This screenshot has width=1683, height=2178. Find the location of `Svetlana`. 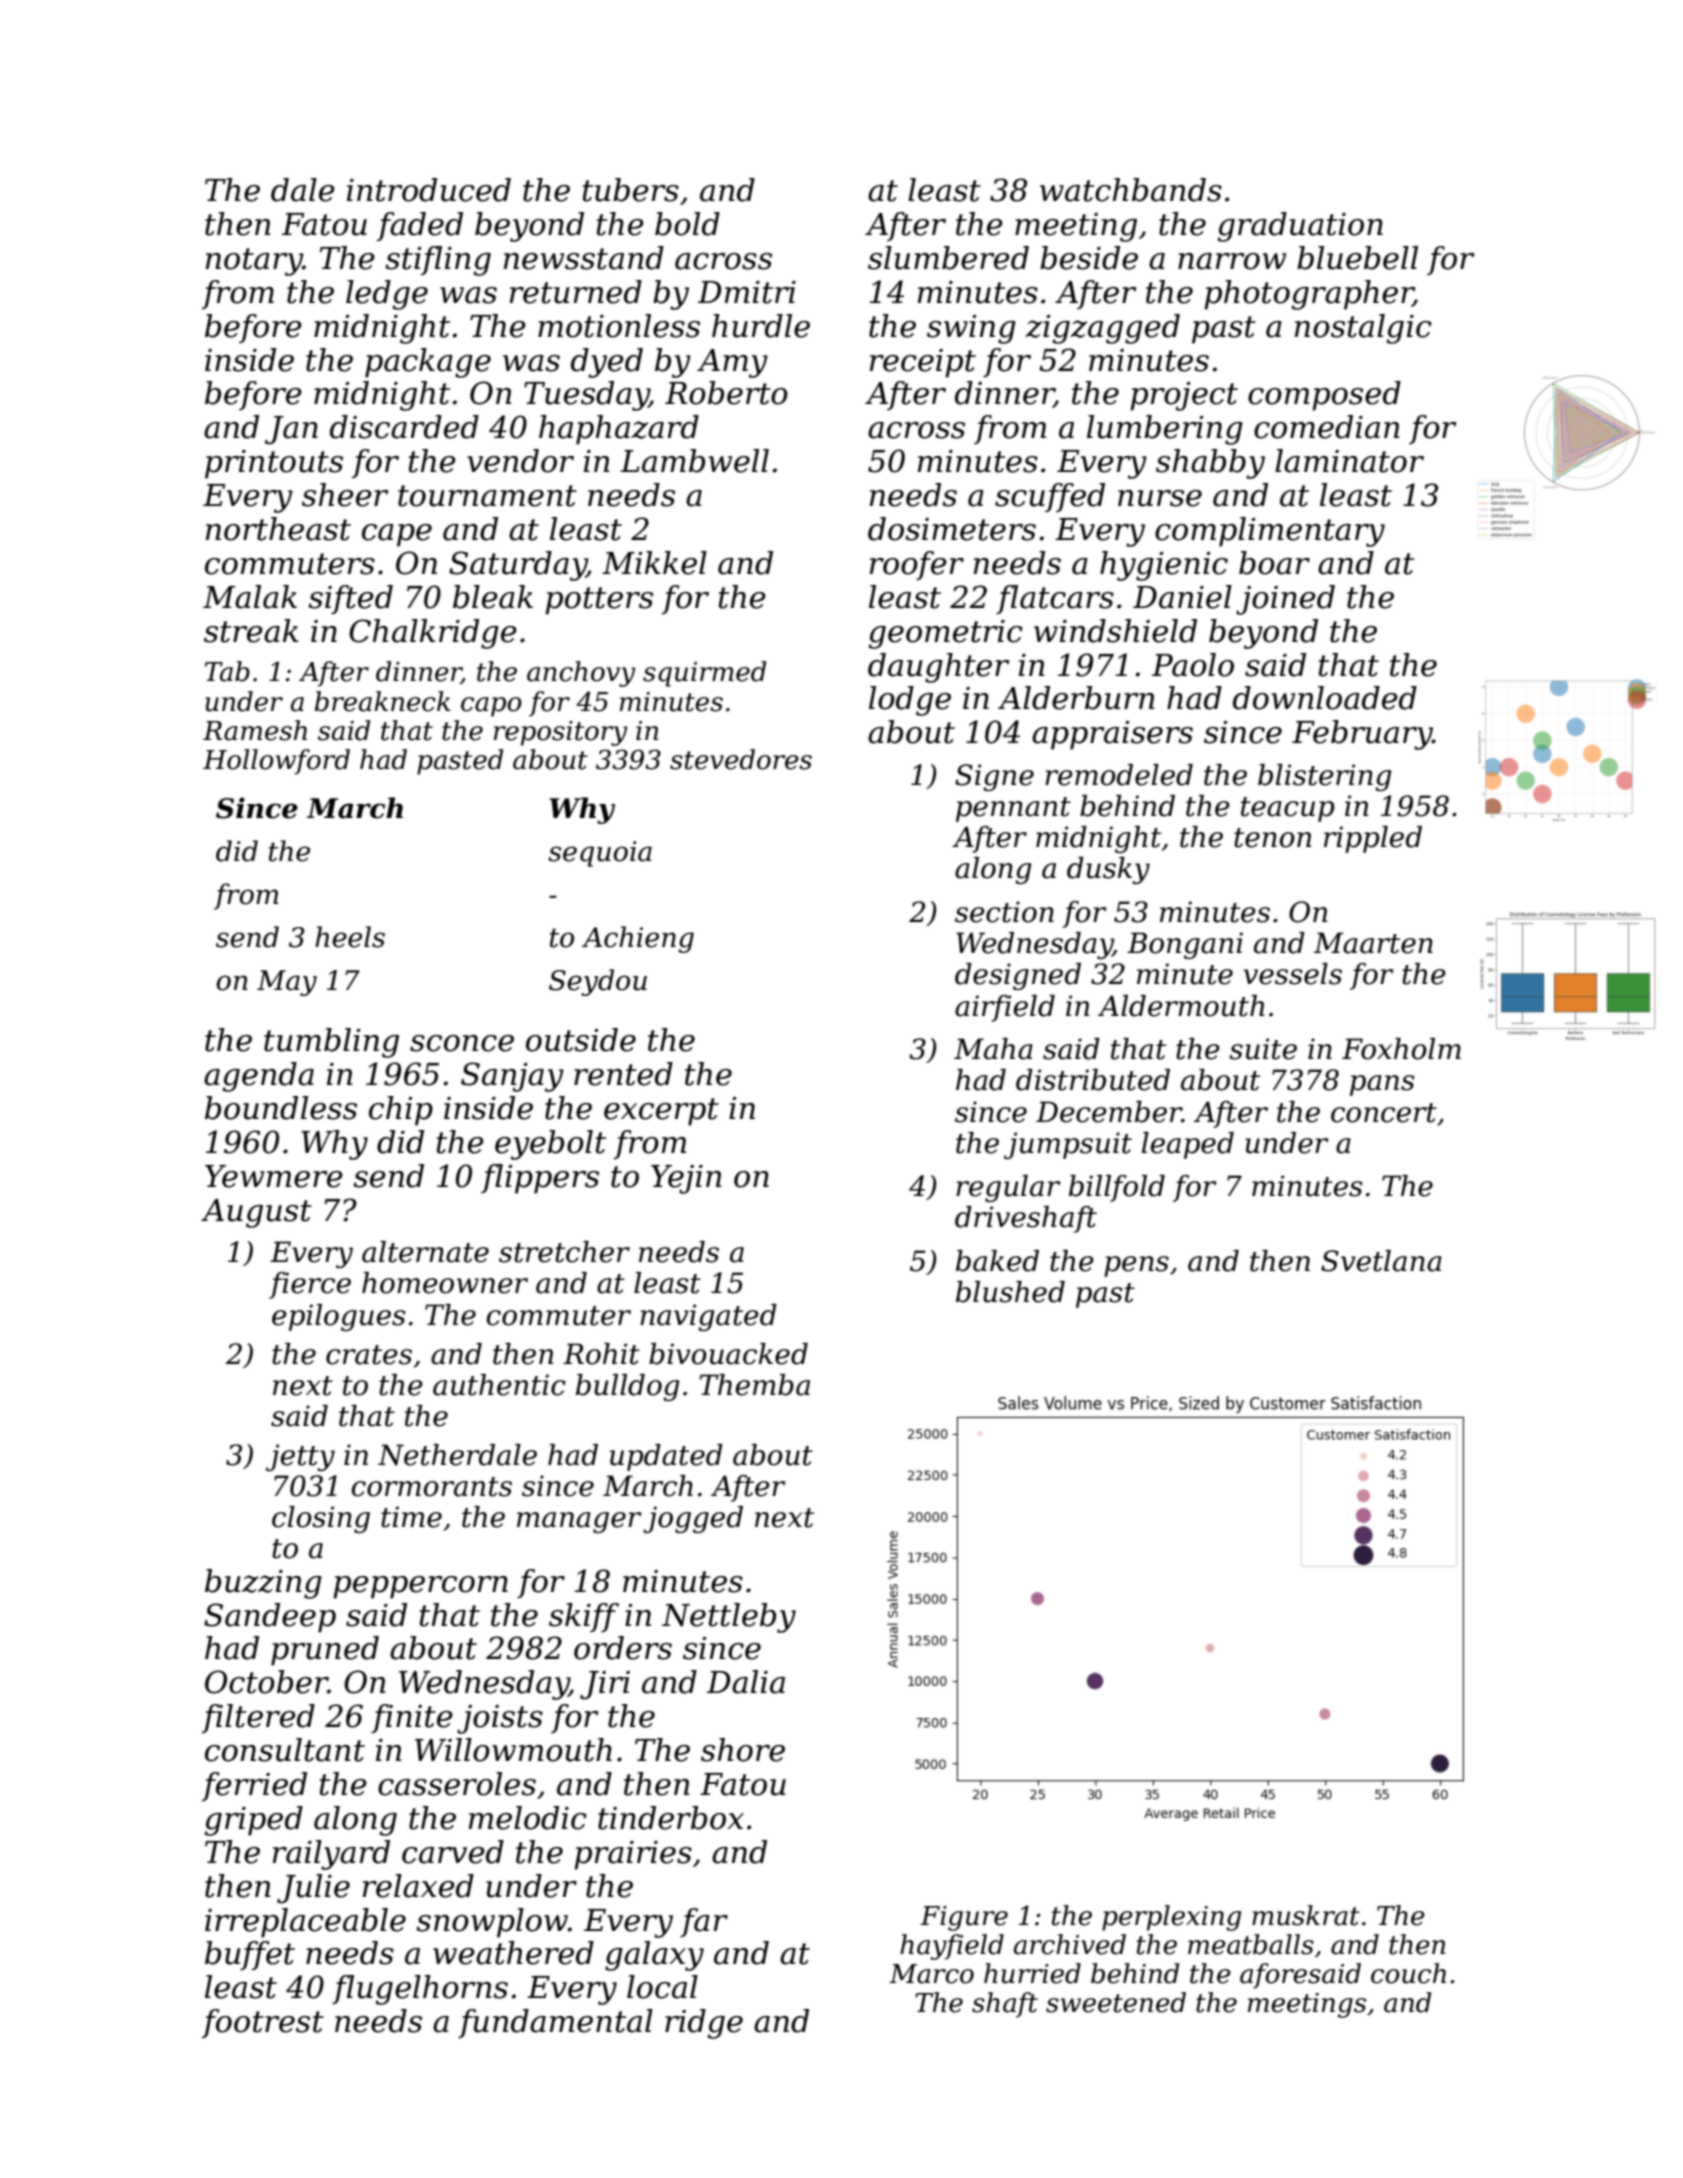

Svetlana is located at coordinates (1381, 1261).
